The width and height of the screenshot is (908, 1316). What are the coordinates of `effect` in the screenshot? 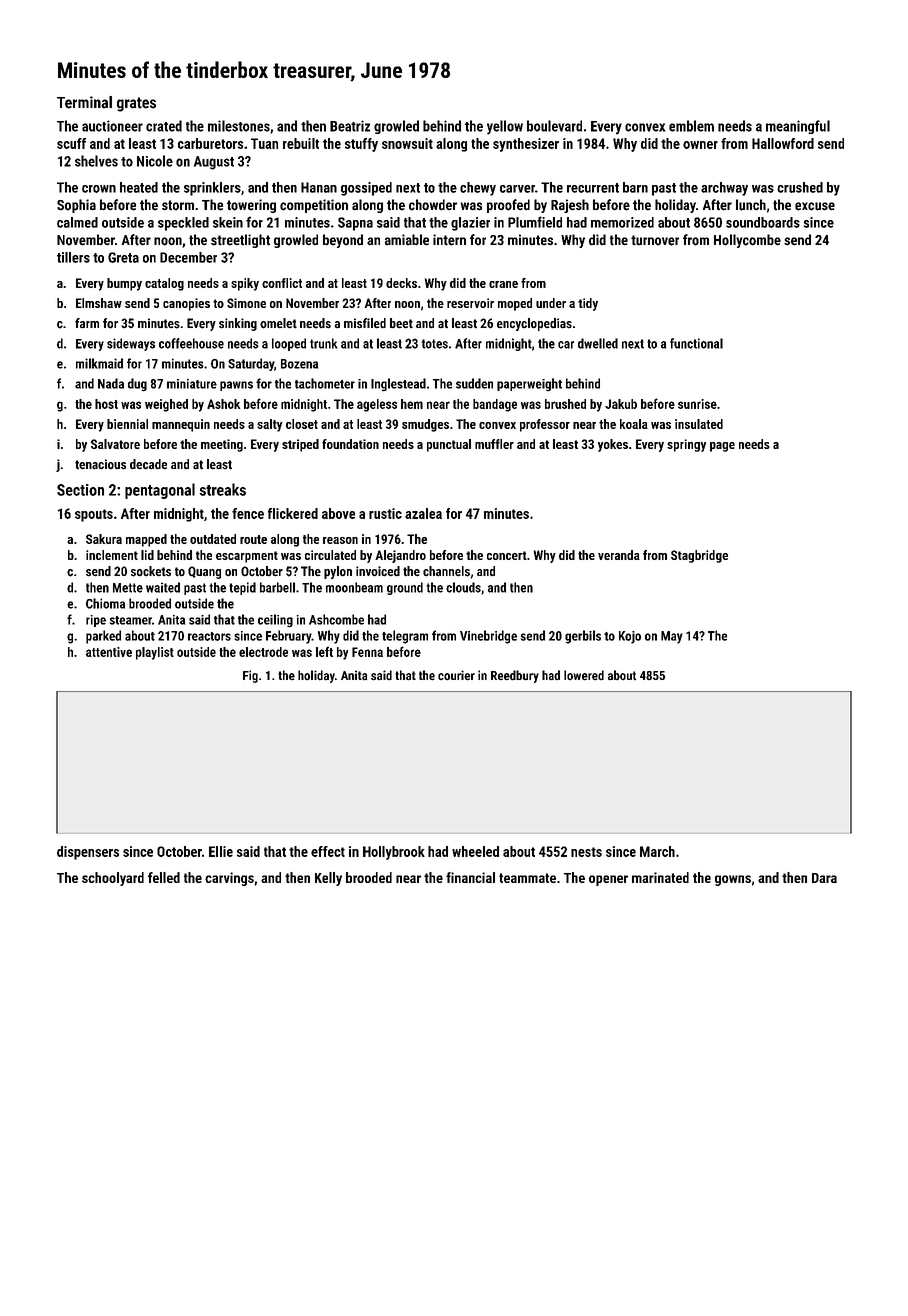 It's located at (328, 851).
